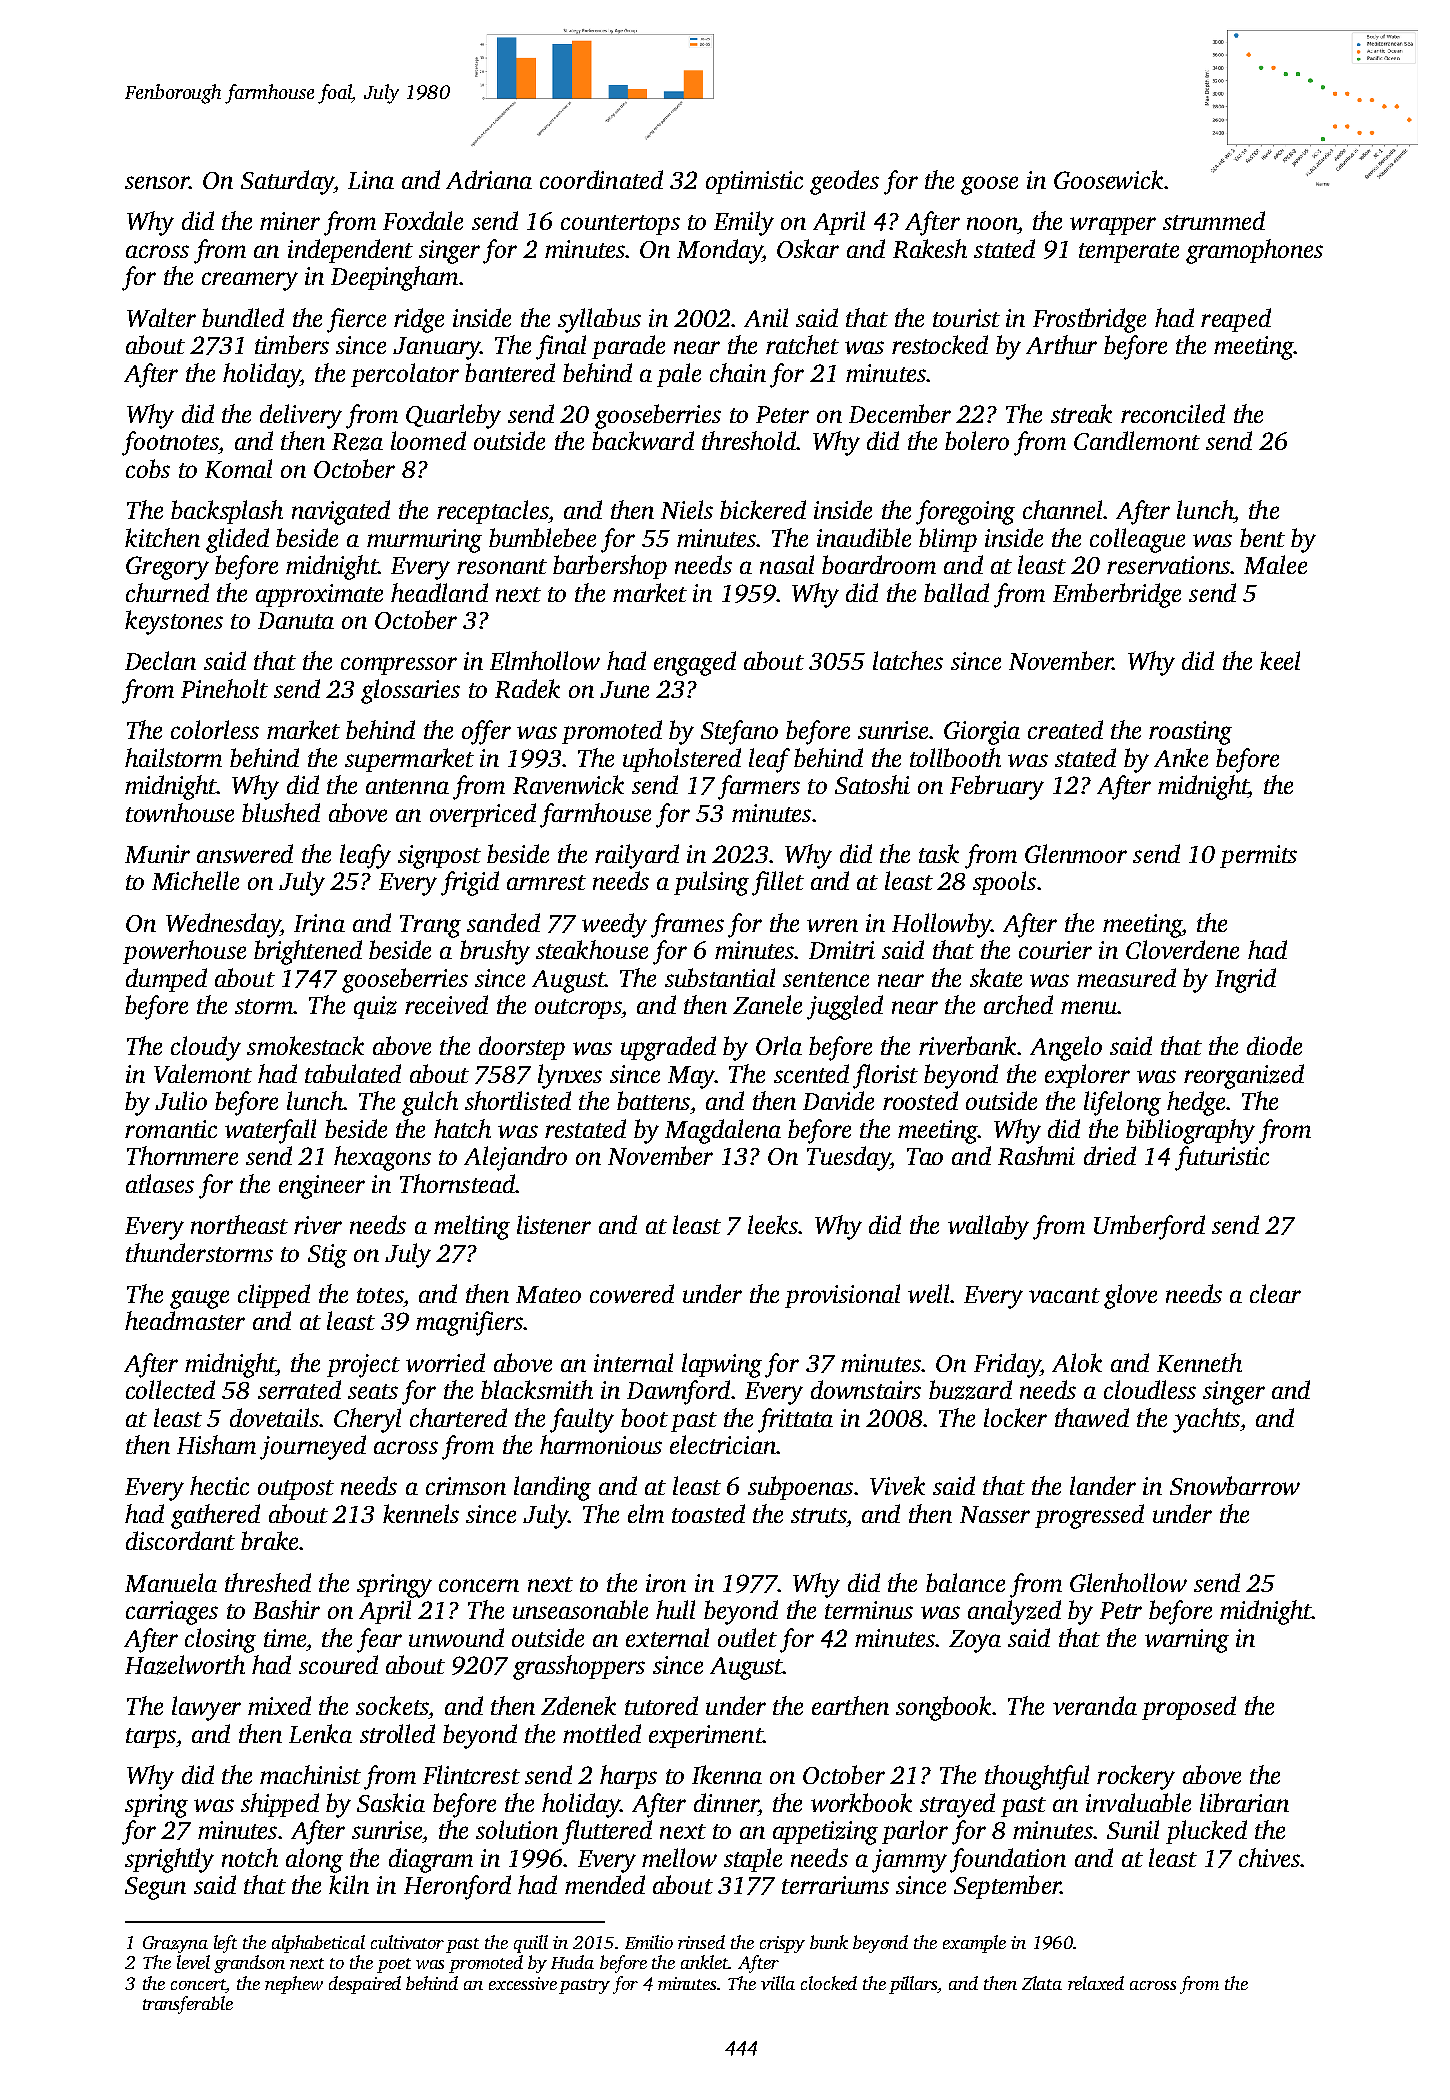 This screenshot has width=1450, height=2100. Describe the element at coordinates (1066, 1048) in the screenshot. I see `Angelo` at that location.
